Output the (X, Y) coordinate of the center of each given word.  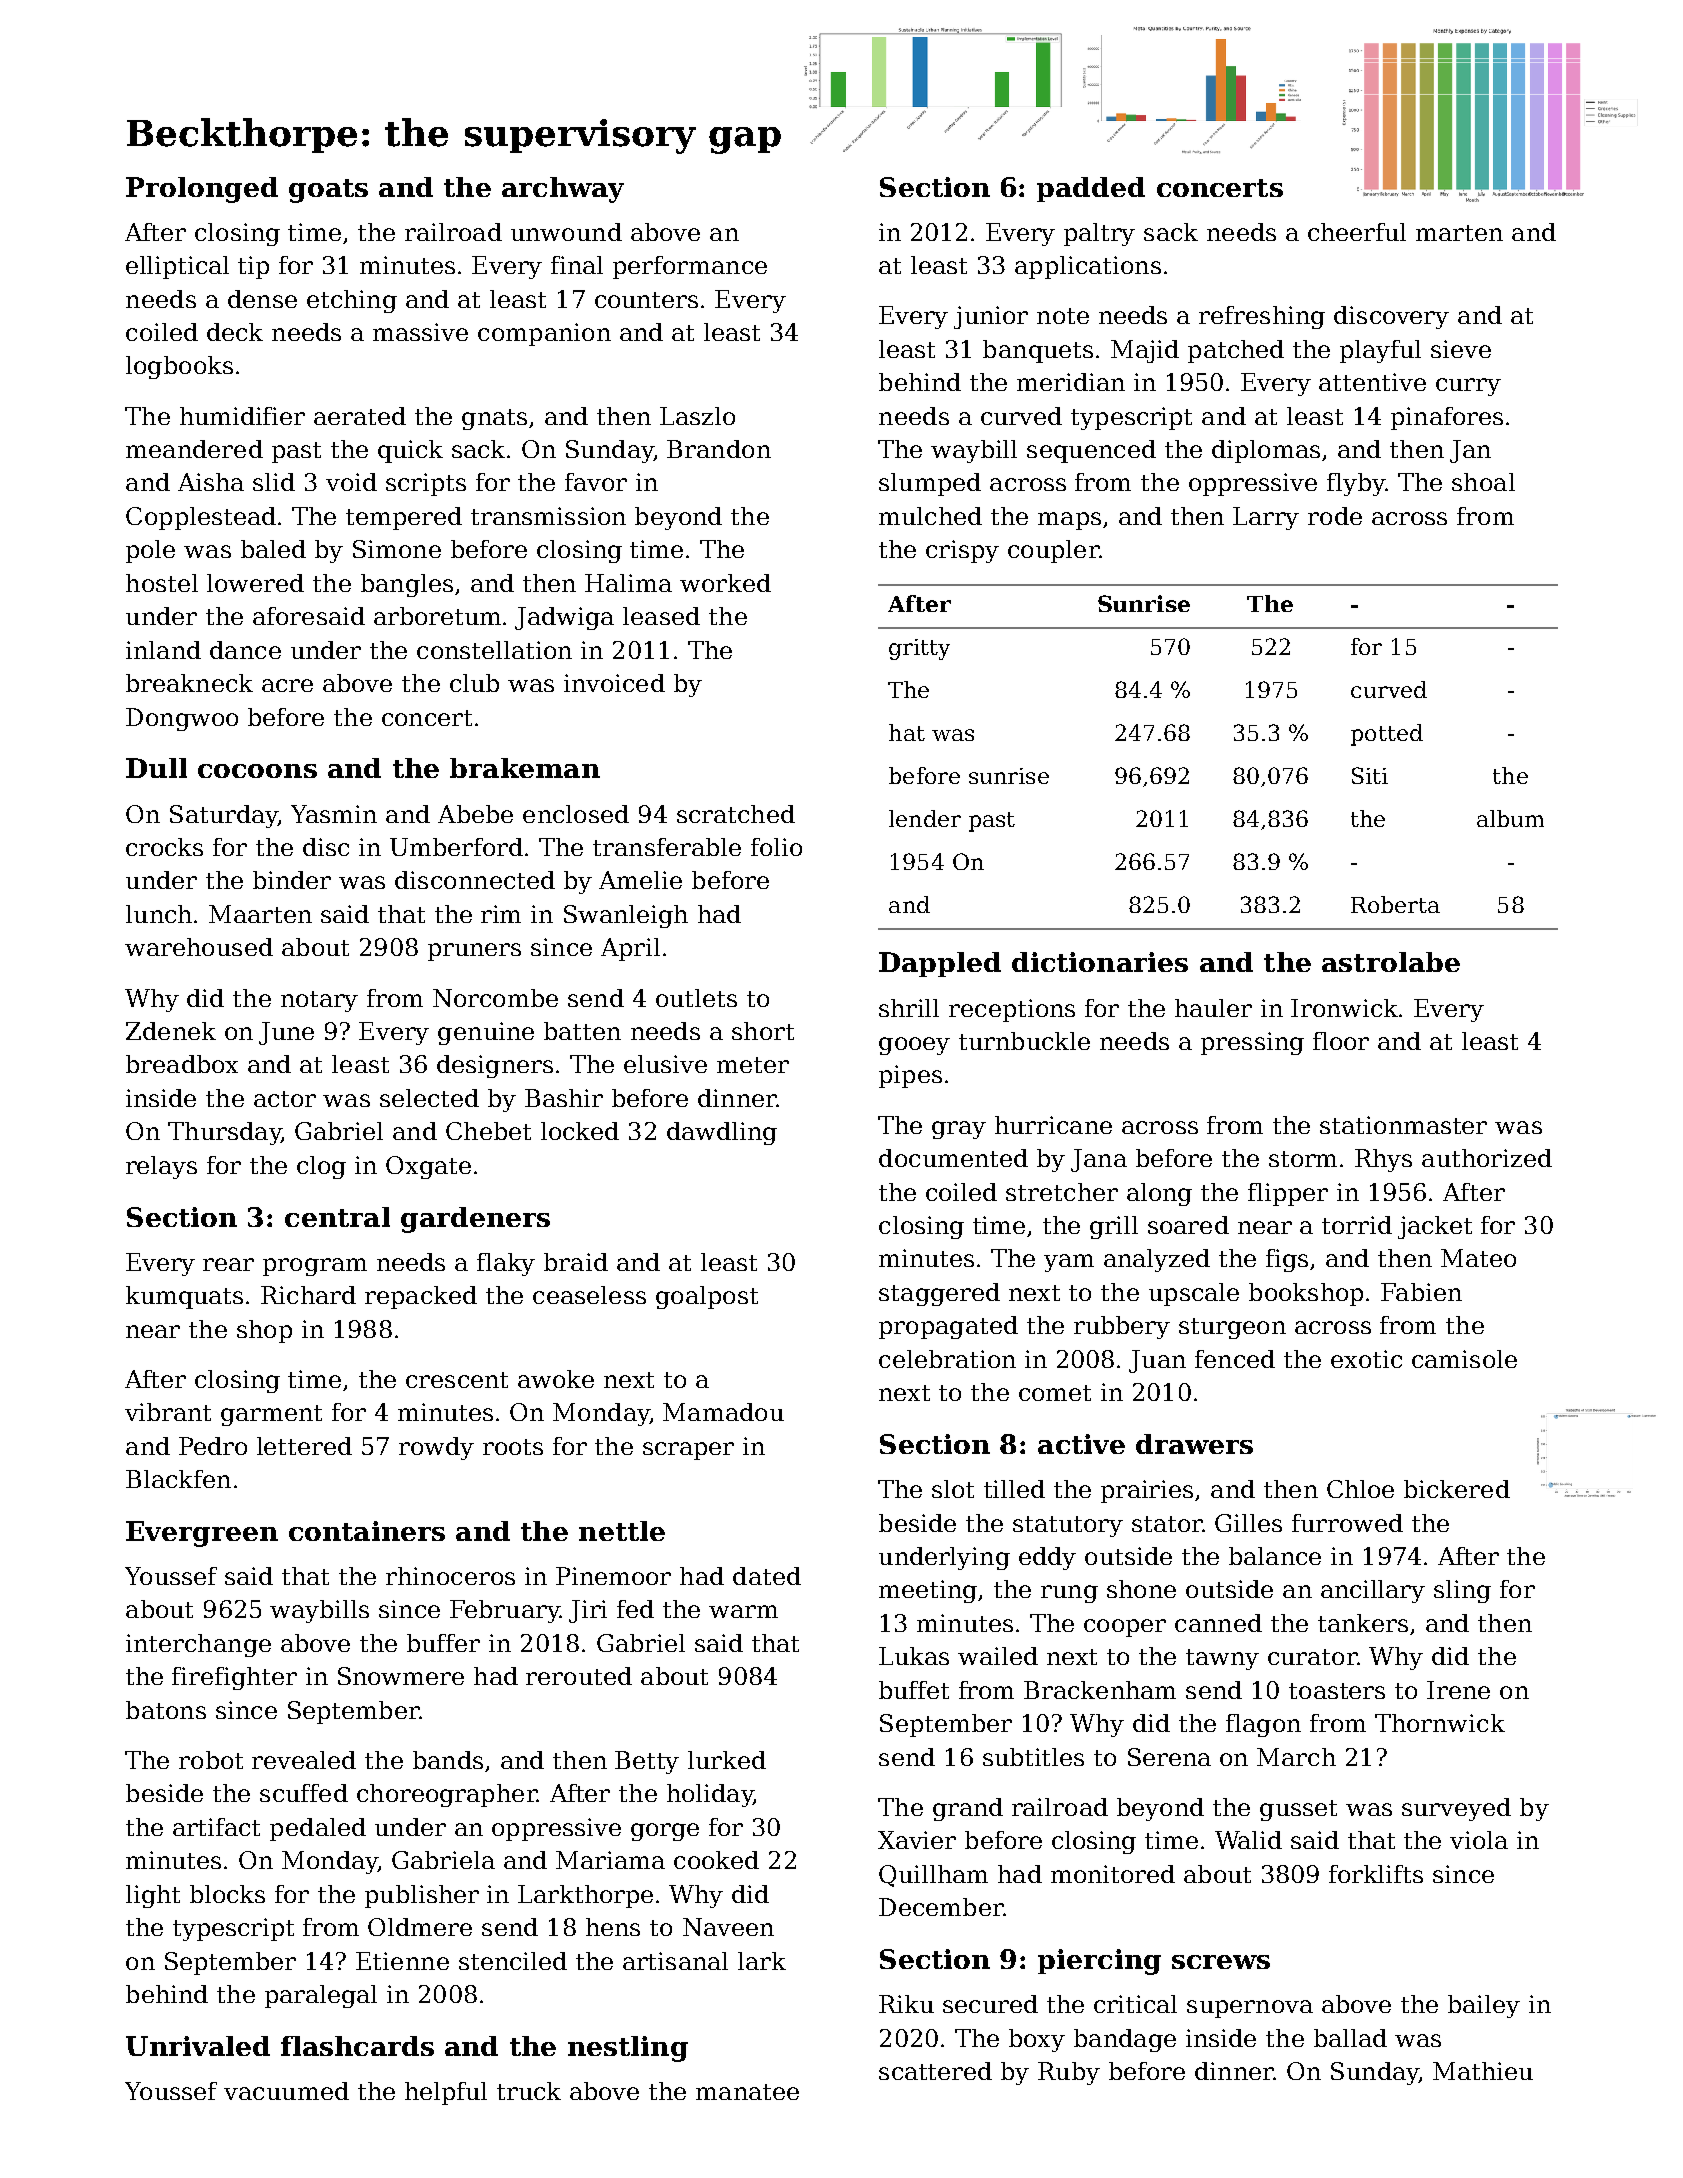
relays (161, 1167)
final (577, 265)
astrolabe (1391, 962)
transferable (667, 847)
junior (991, 317)
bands (448, 1760)
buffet (914, 1690)
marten (1459, 233)
